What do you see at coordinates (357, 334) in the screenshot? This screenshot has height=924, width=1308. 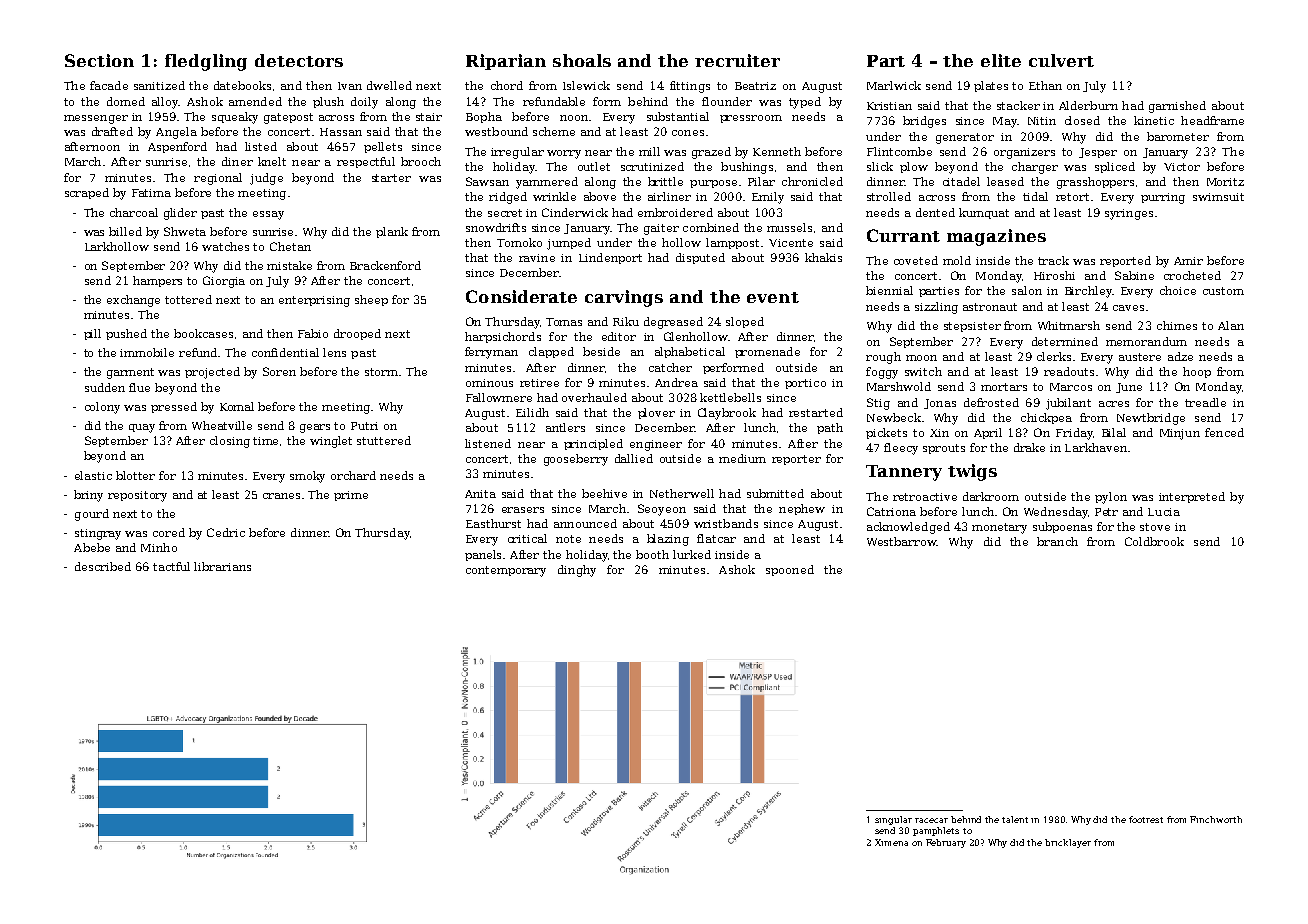 I see `drooped` at bounding box center [357, 334].
